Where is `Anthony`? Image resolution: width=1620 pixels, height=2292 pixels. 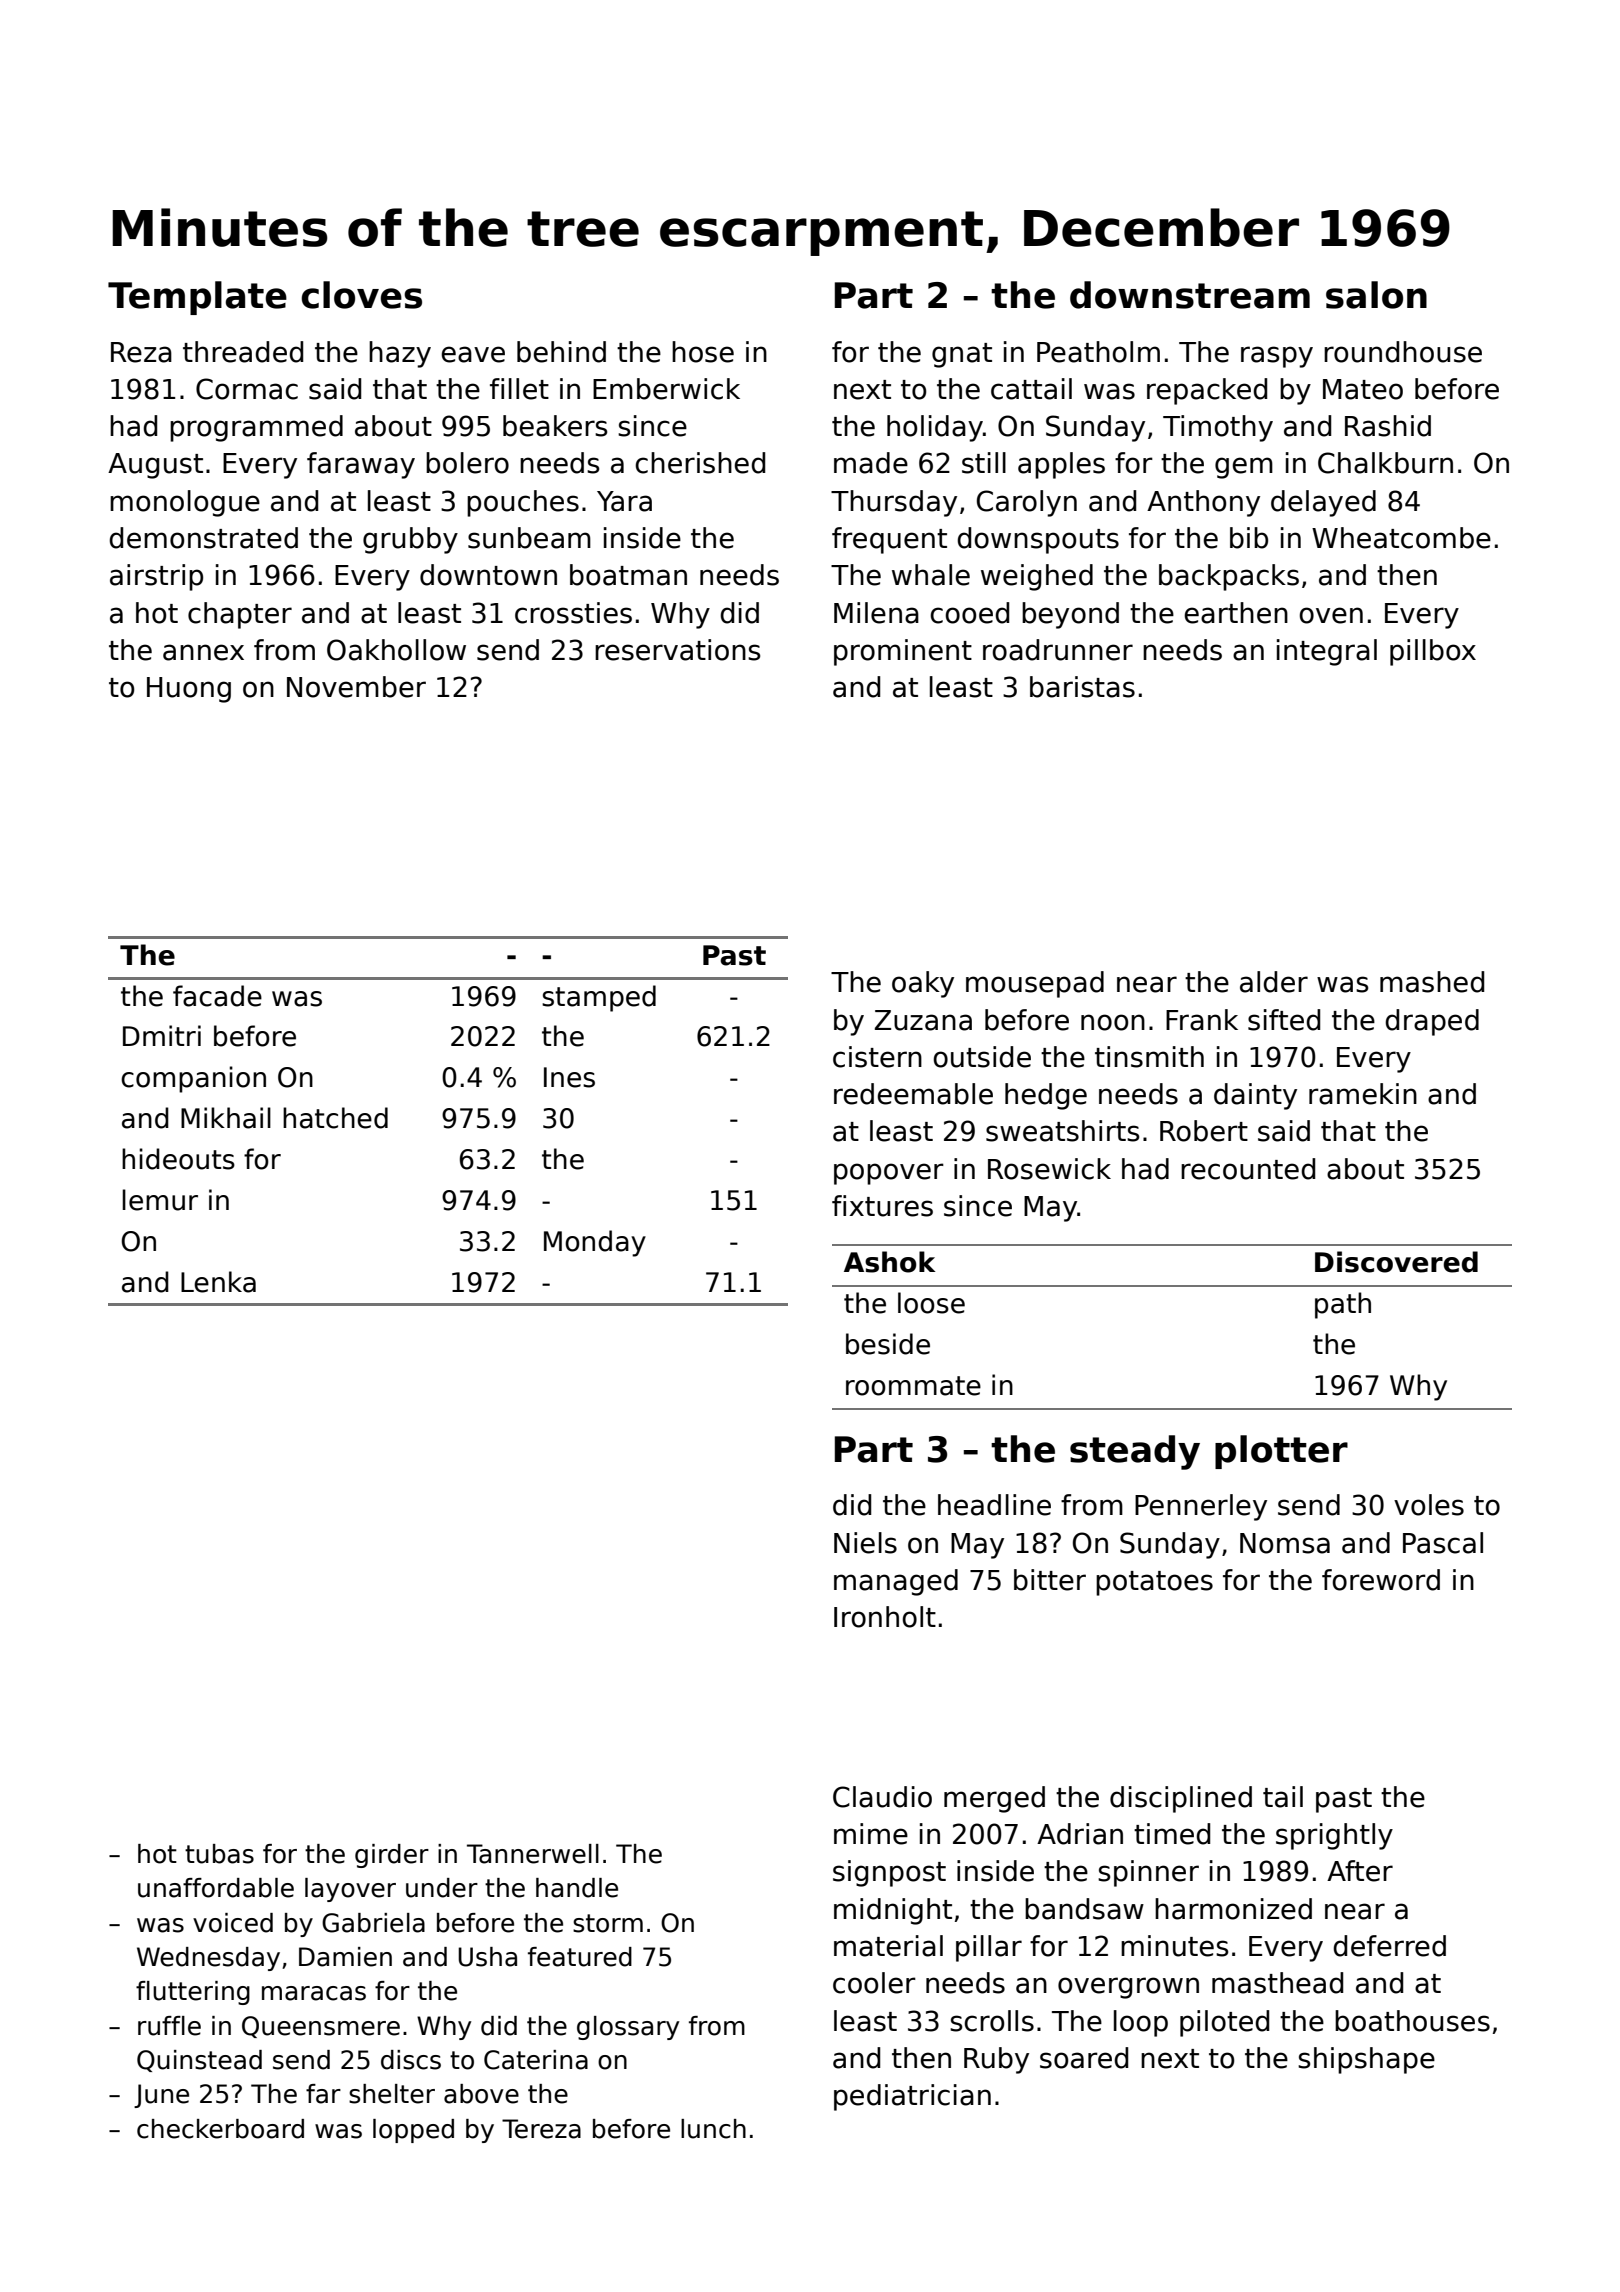
Anthony is located at coordinates (1203, 503).
